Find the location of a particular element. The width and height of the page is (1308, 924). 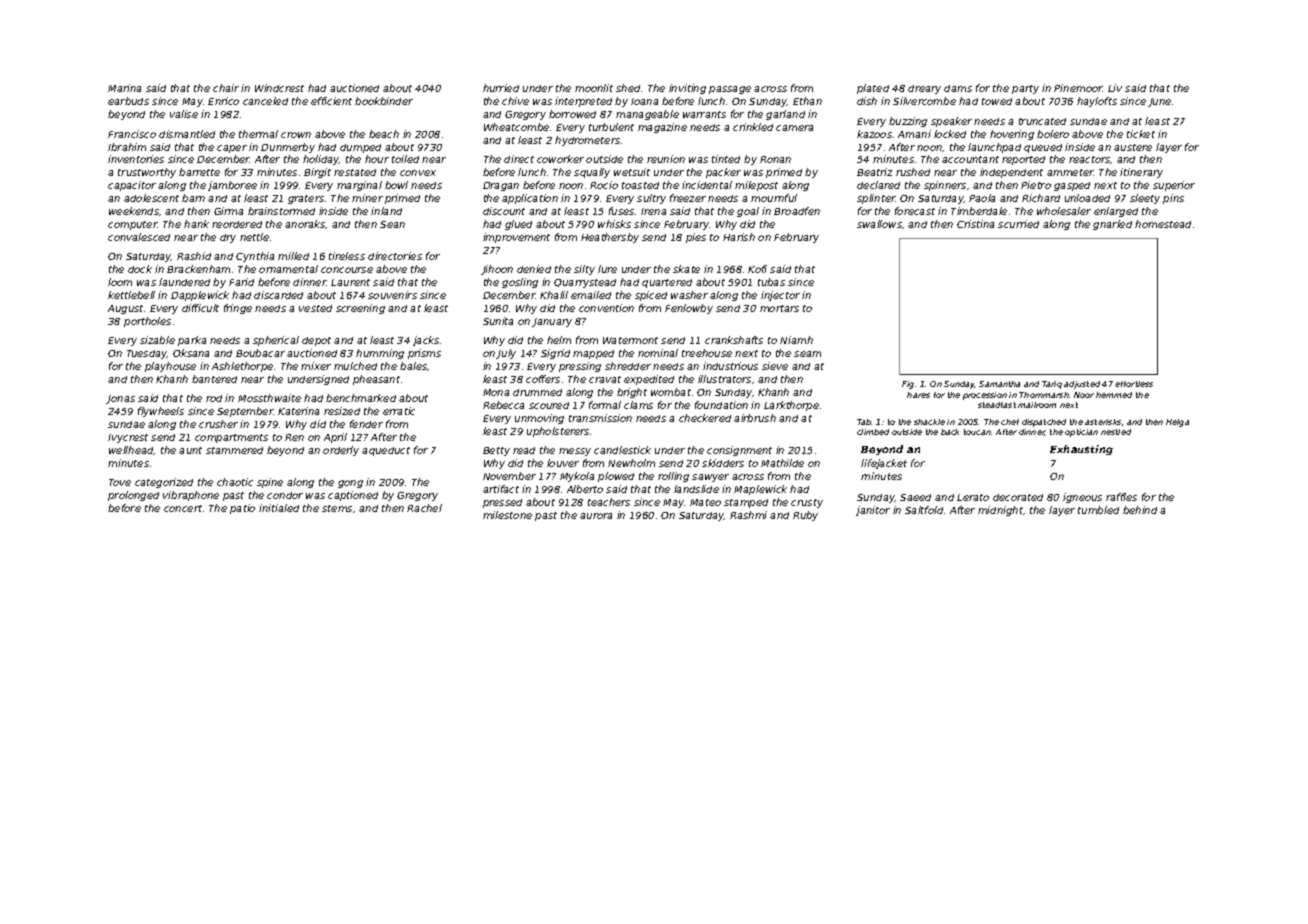

lifejacket is located at coordinates (884, 464).
